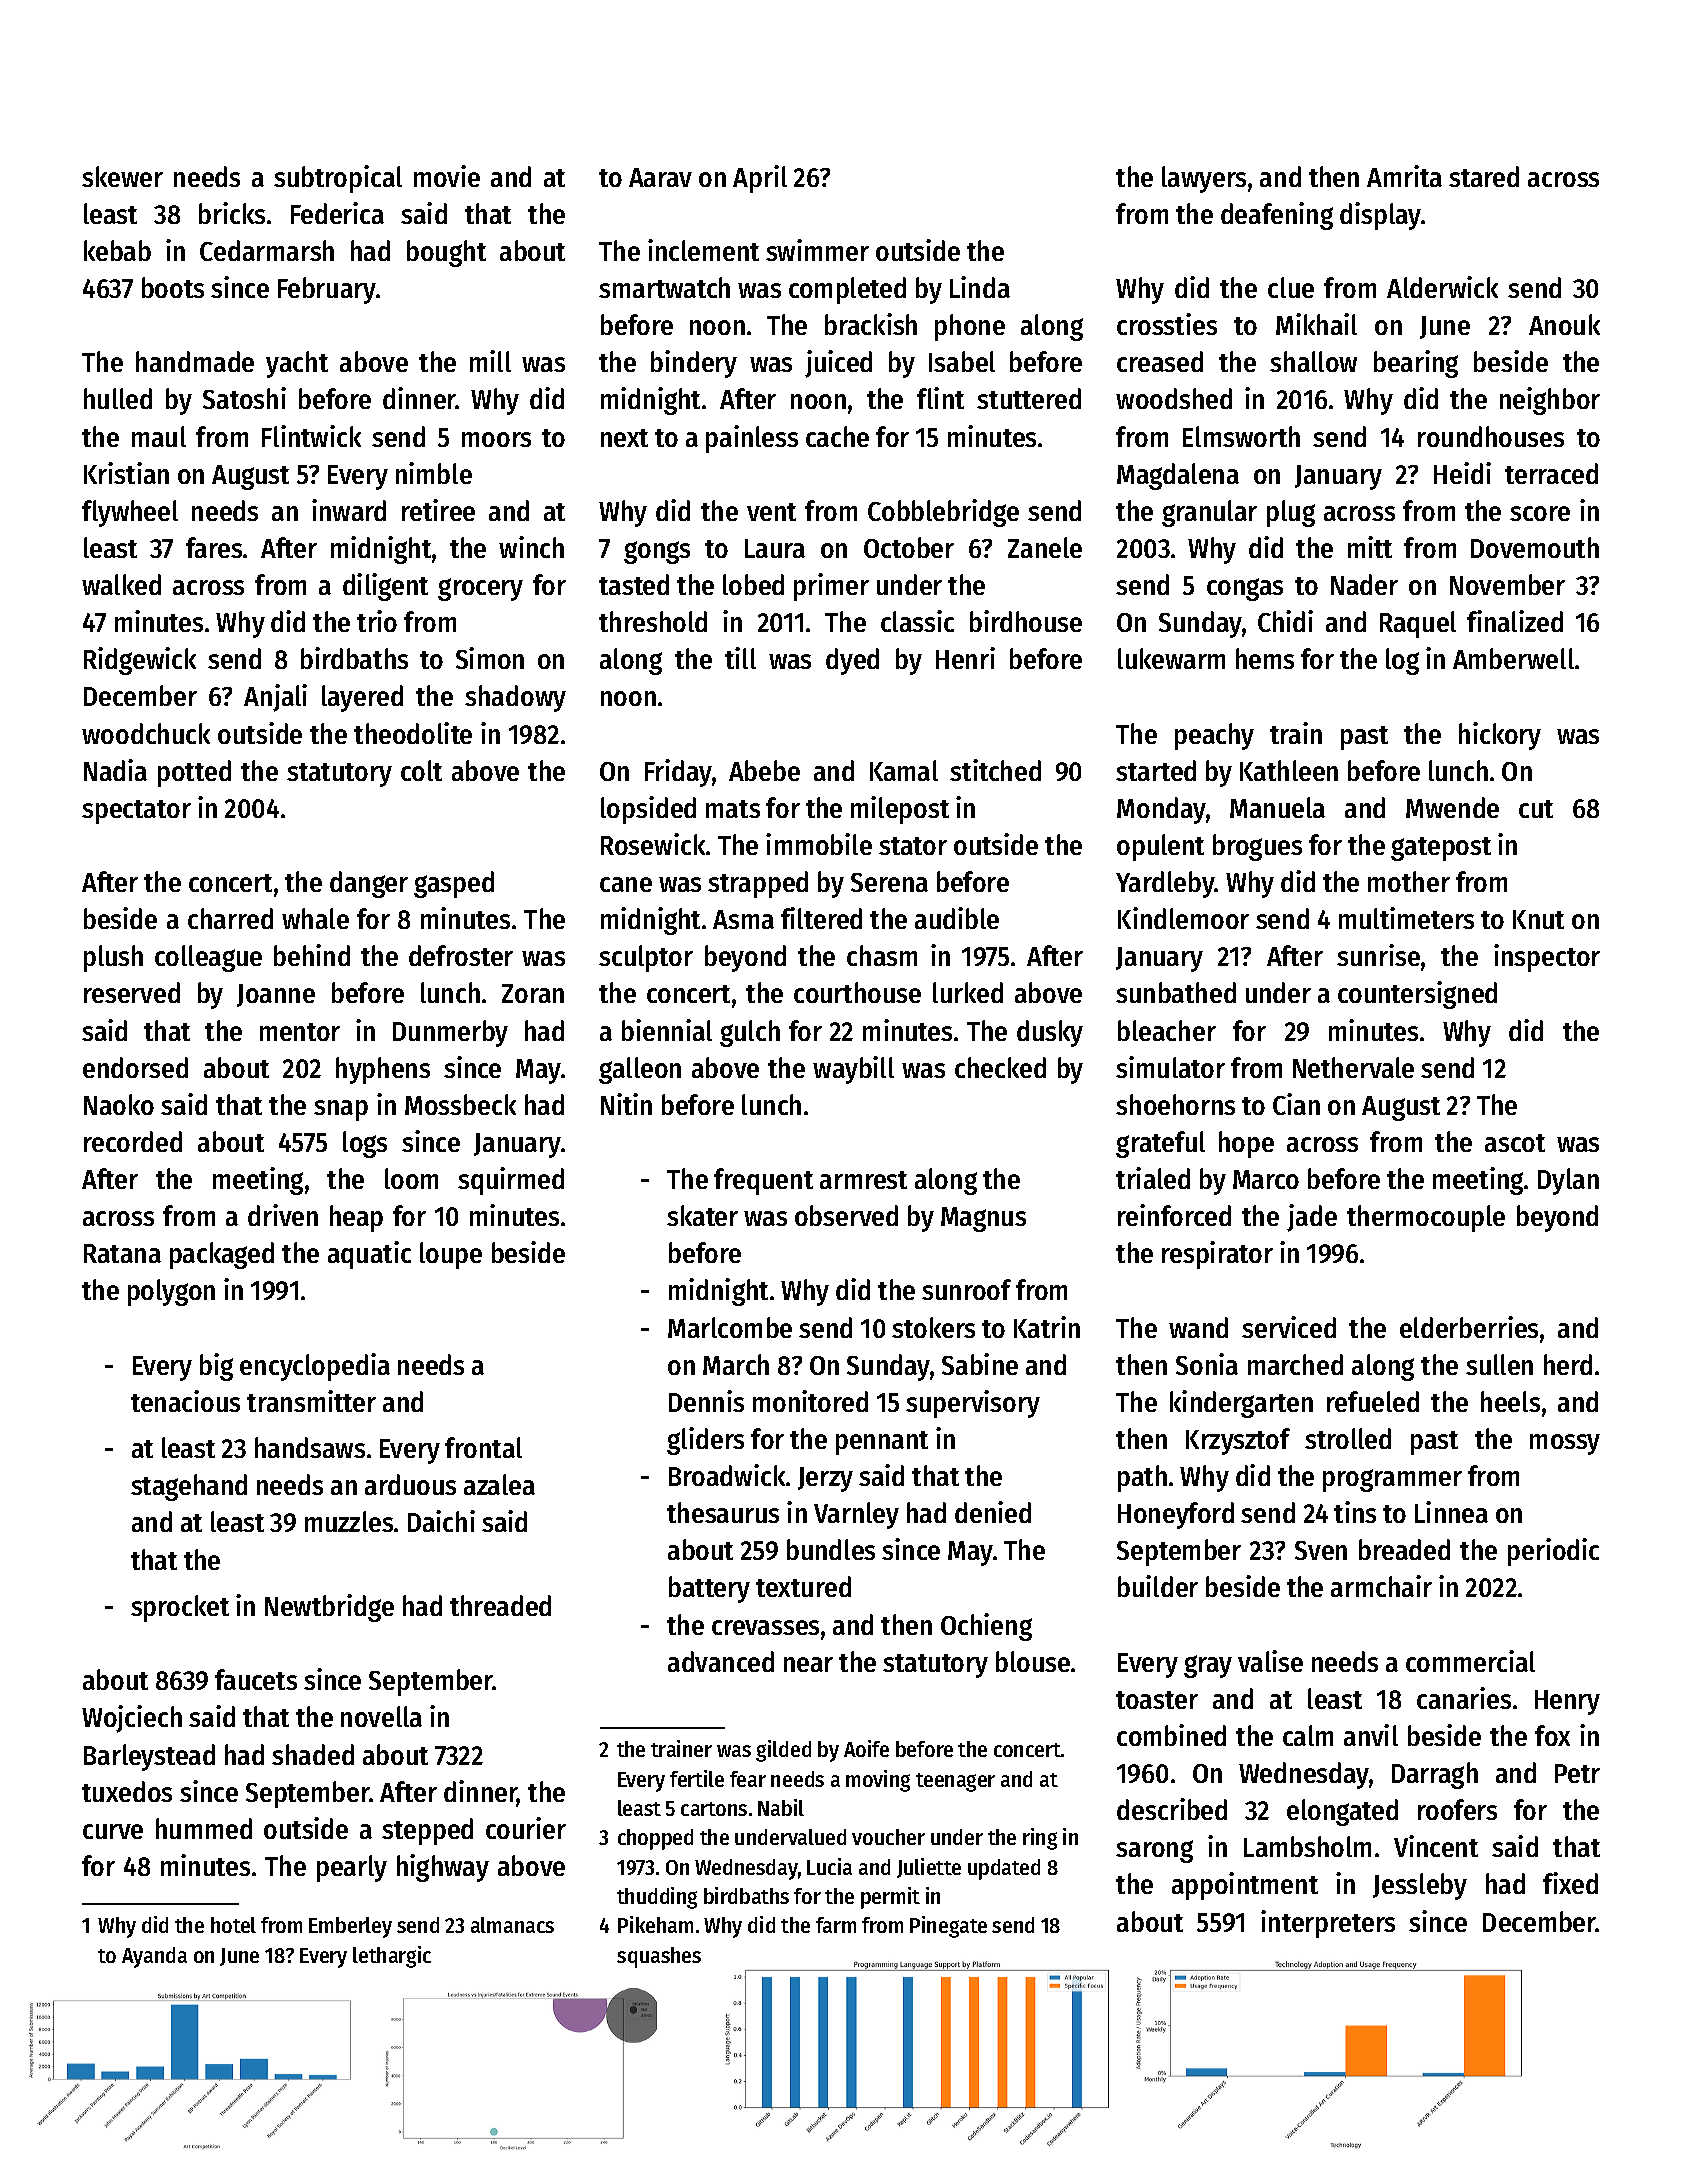  Describe the element at coordinates (810, 1401) in the image. I see `monitored` at that location.
